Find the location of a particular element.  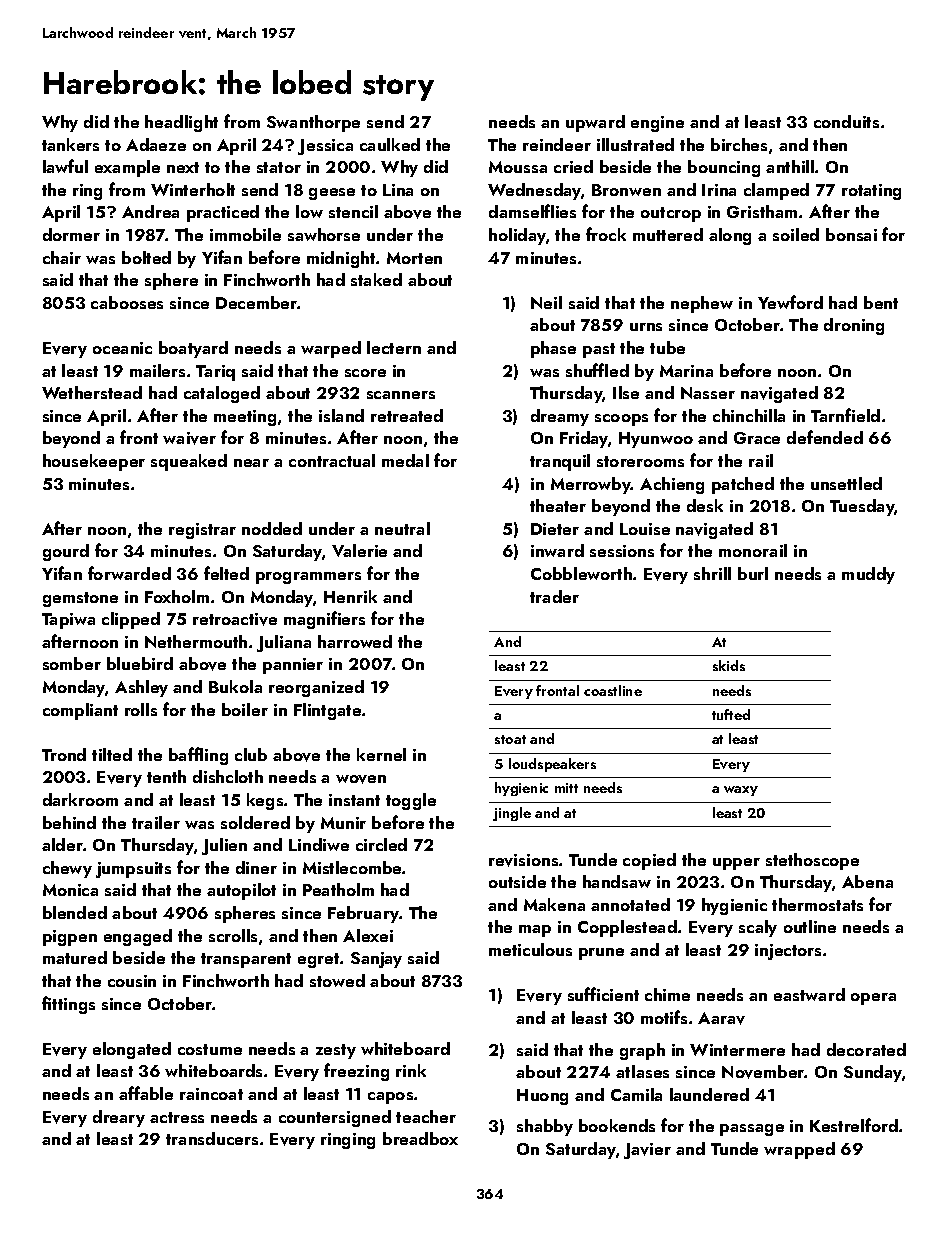

Swanthorpe is located at coordinates (313, 123).
